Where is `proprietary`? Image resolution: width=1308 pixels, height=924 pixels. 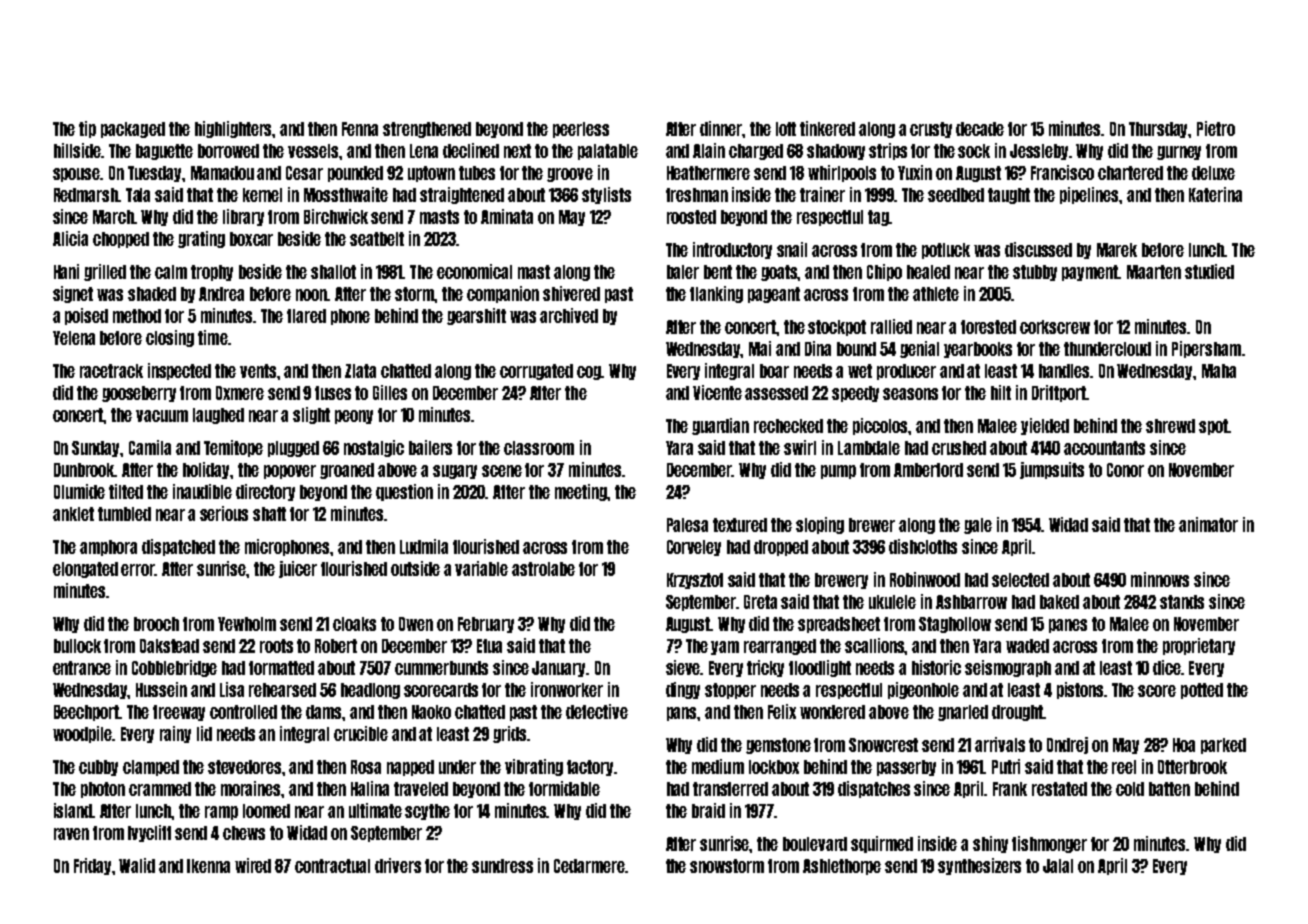
proprietary is located at coordinates (1199, 646).
